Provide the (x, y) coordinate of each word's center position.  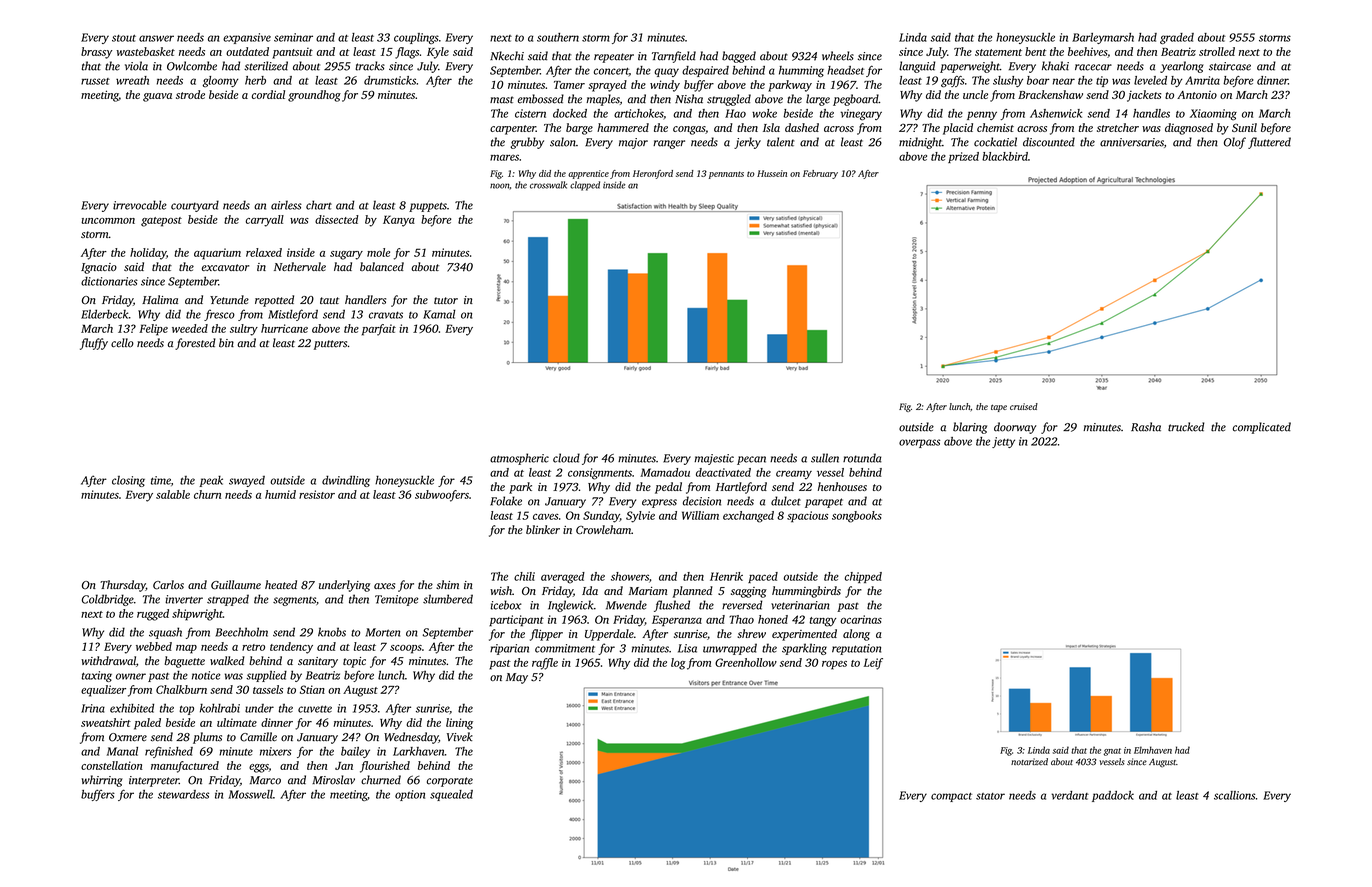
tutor (446, 300)
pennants (726, 175)
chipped (863, 577)
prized (963, 157)
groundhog (314, 96)
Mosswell (250, 794)
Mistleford (293, 315)
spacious (807, 516)
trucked (1186, 427)
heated (281, 584)
